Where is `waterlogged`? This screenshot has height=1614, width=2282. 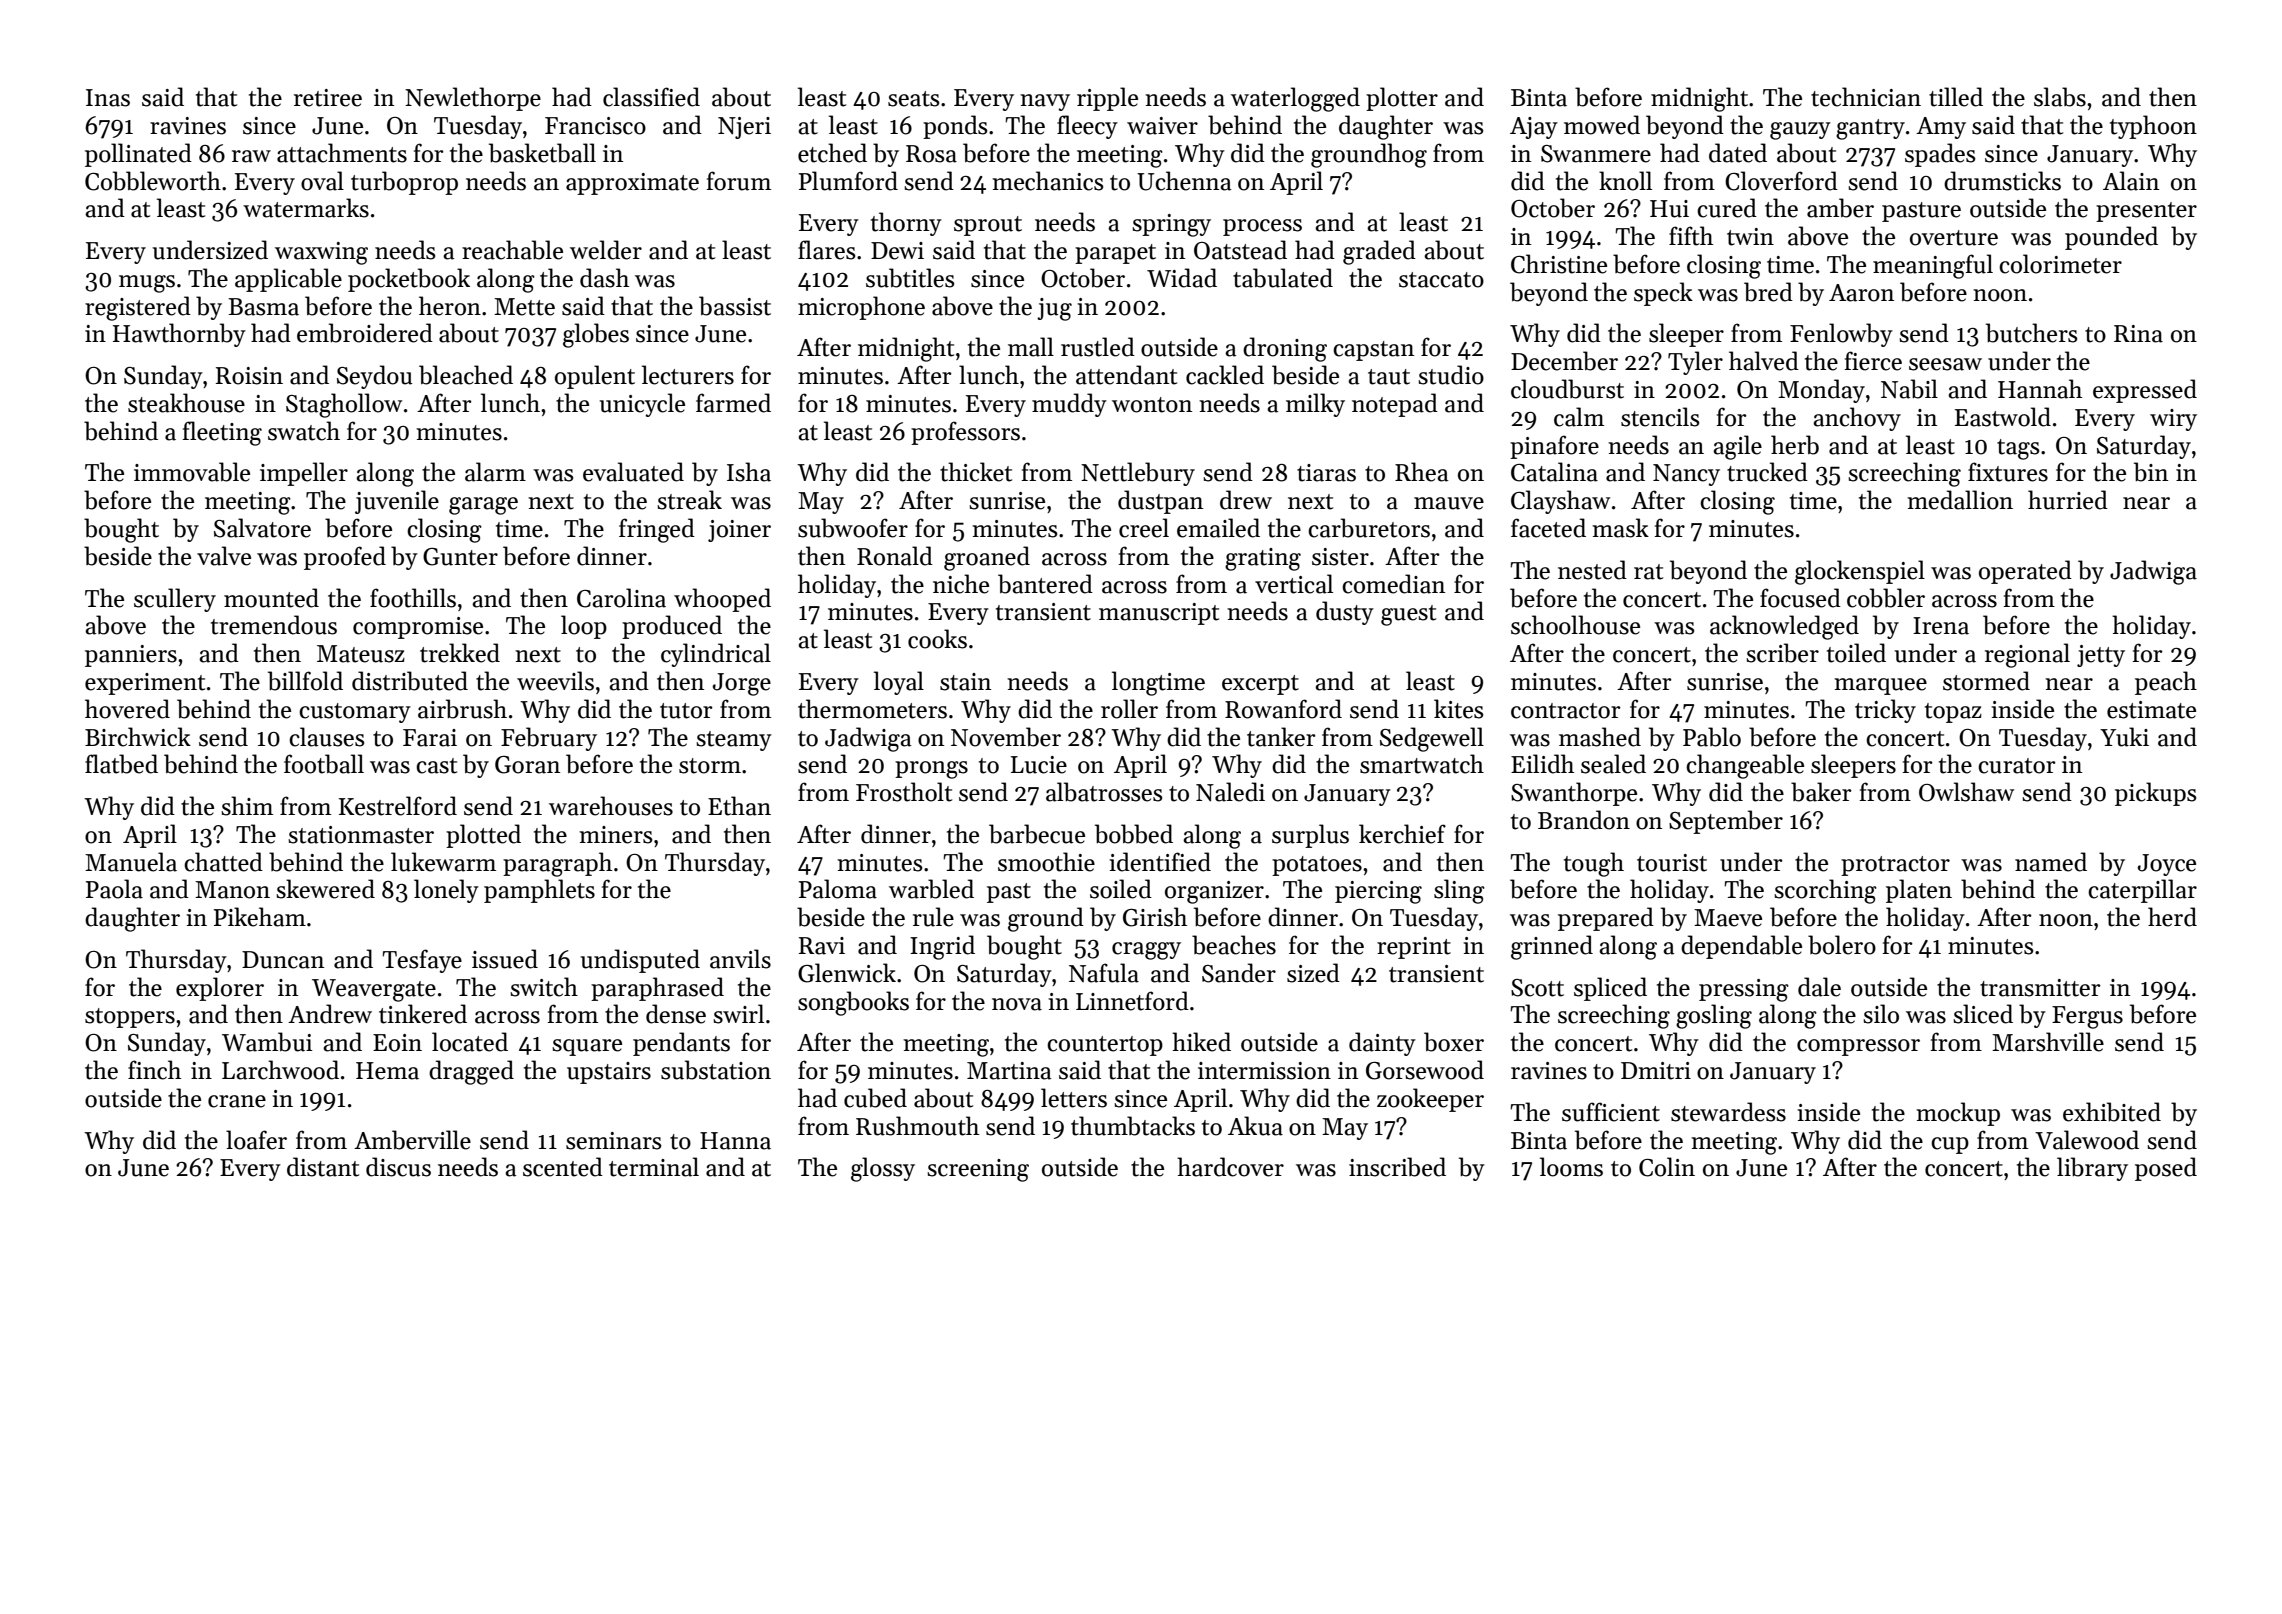
waterlogged is located at coordinates (1295, 99).
